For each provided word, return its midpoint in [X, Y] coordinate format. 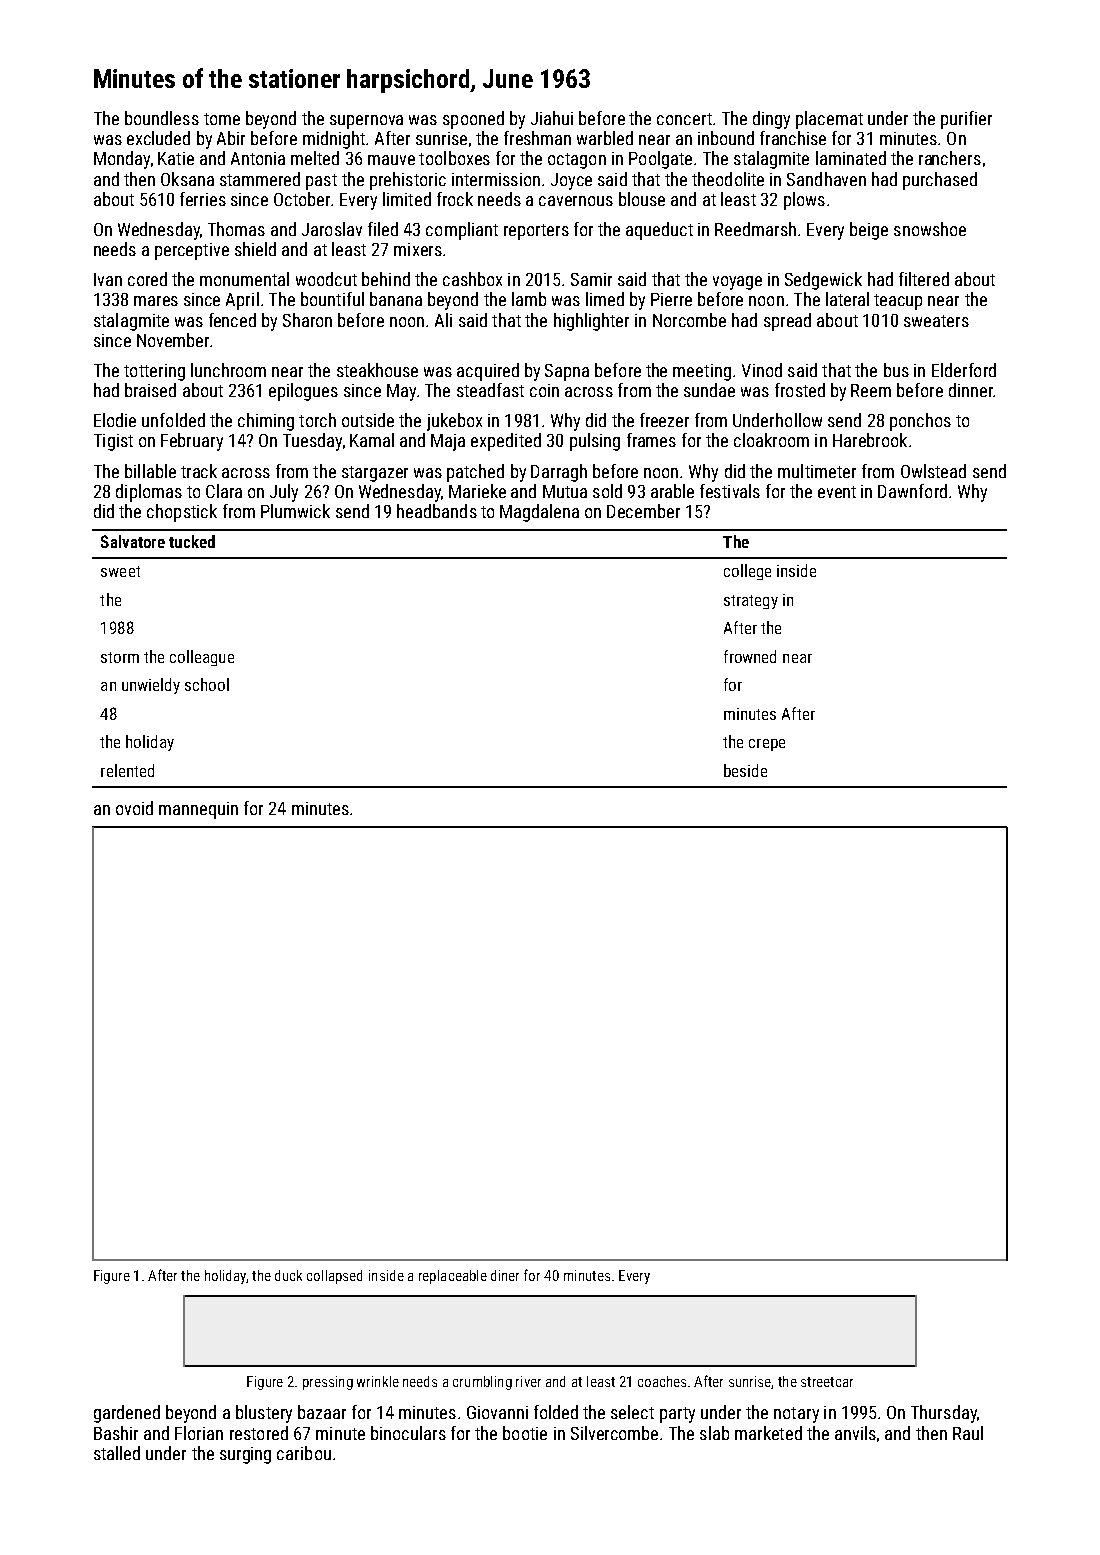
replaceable [453, 1277]
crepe [767, 745]
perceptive [192, 251]
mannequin [198, 810]
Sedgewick [823, 281]
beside [745, 770]
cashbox [472, 279]
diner [505, 1275]
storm [120, 657]
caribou [304, 1453]
